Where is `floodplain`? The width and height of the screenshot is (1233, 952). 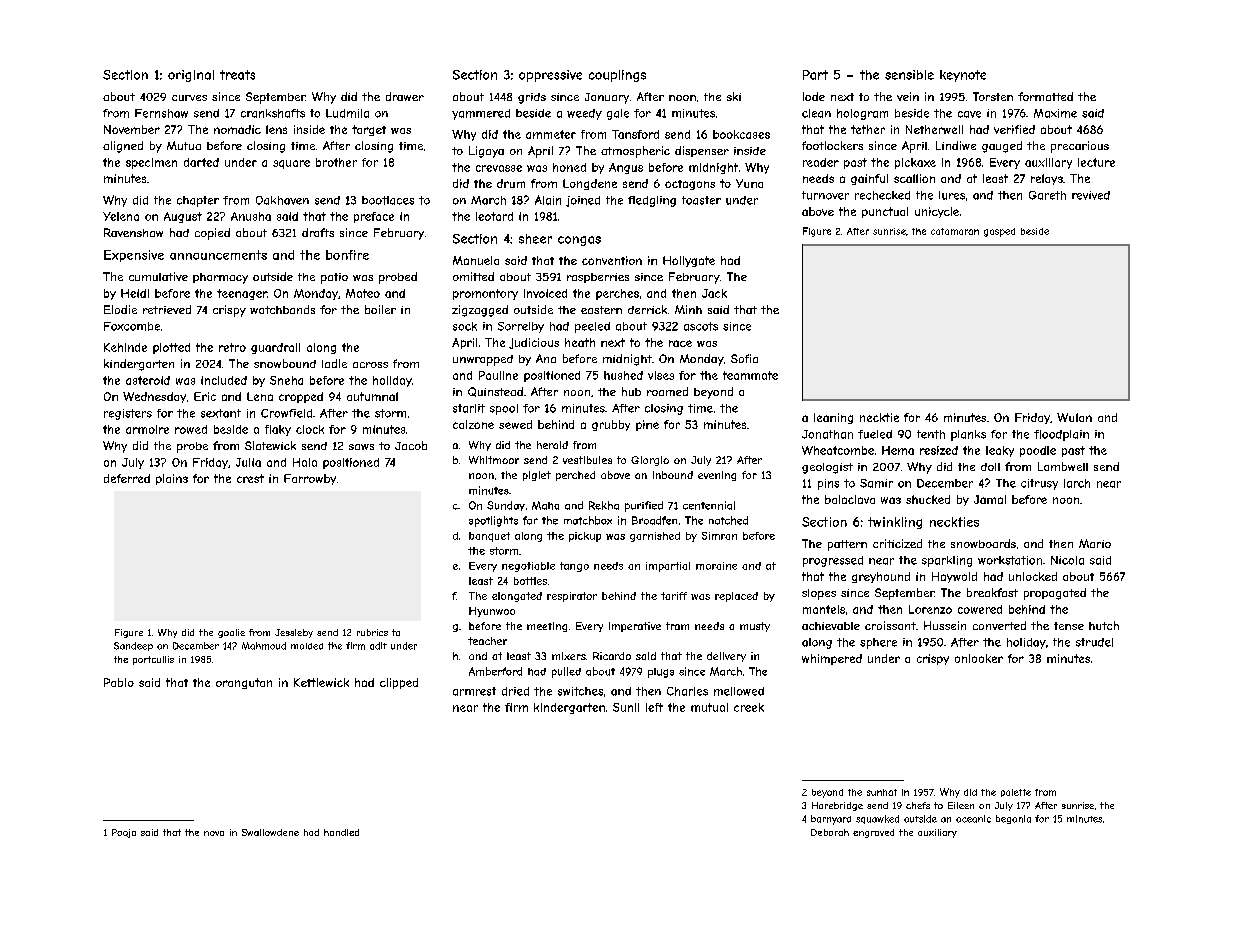
floodplain is located at coordinates (1061, 435).
